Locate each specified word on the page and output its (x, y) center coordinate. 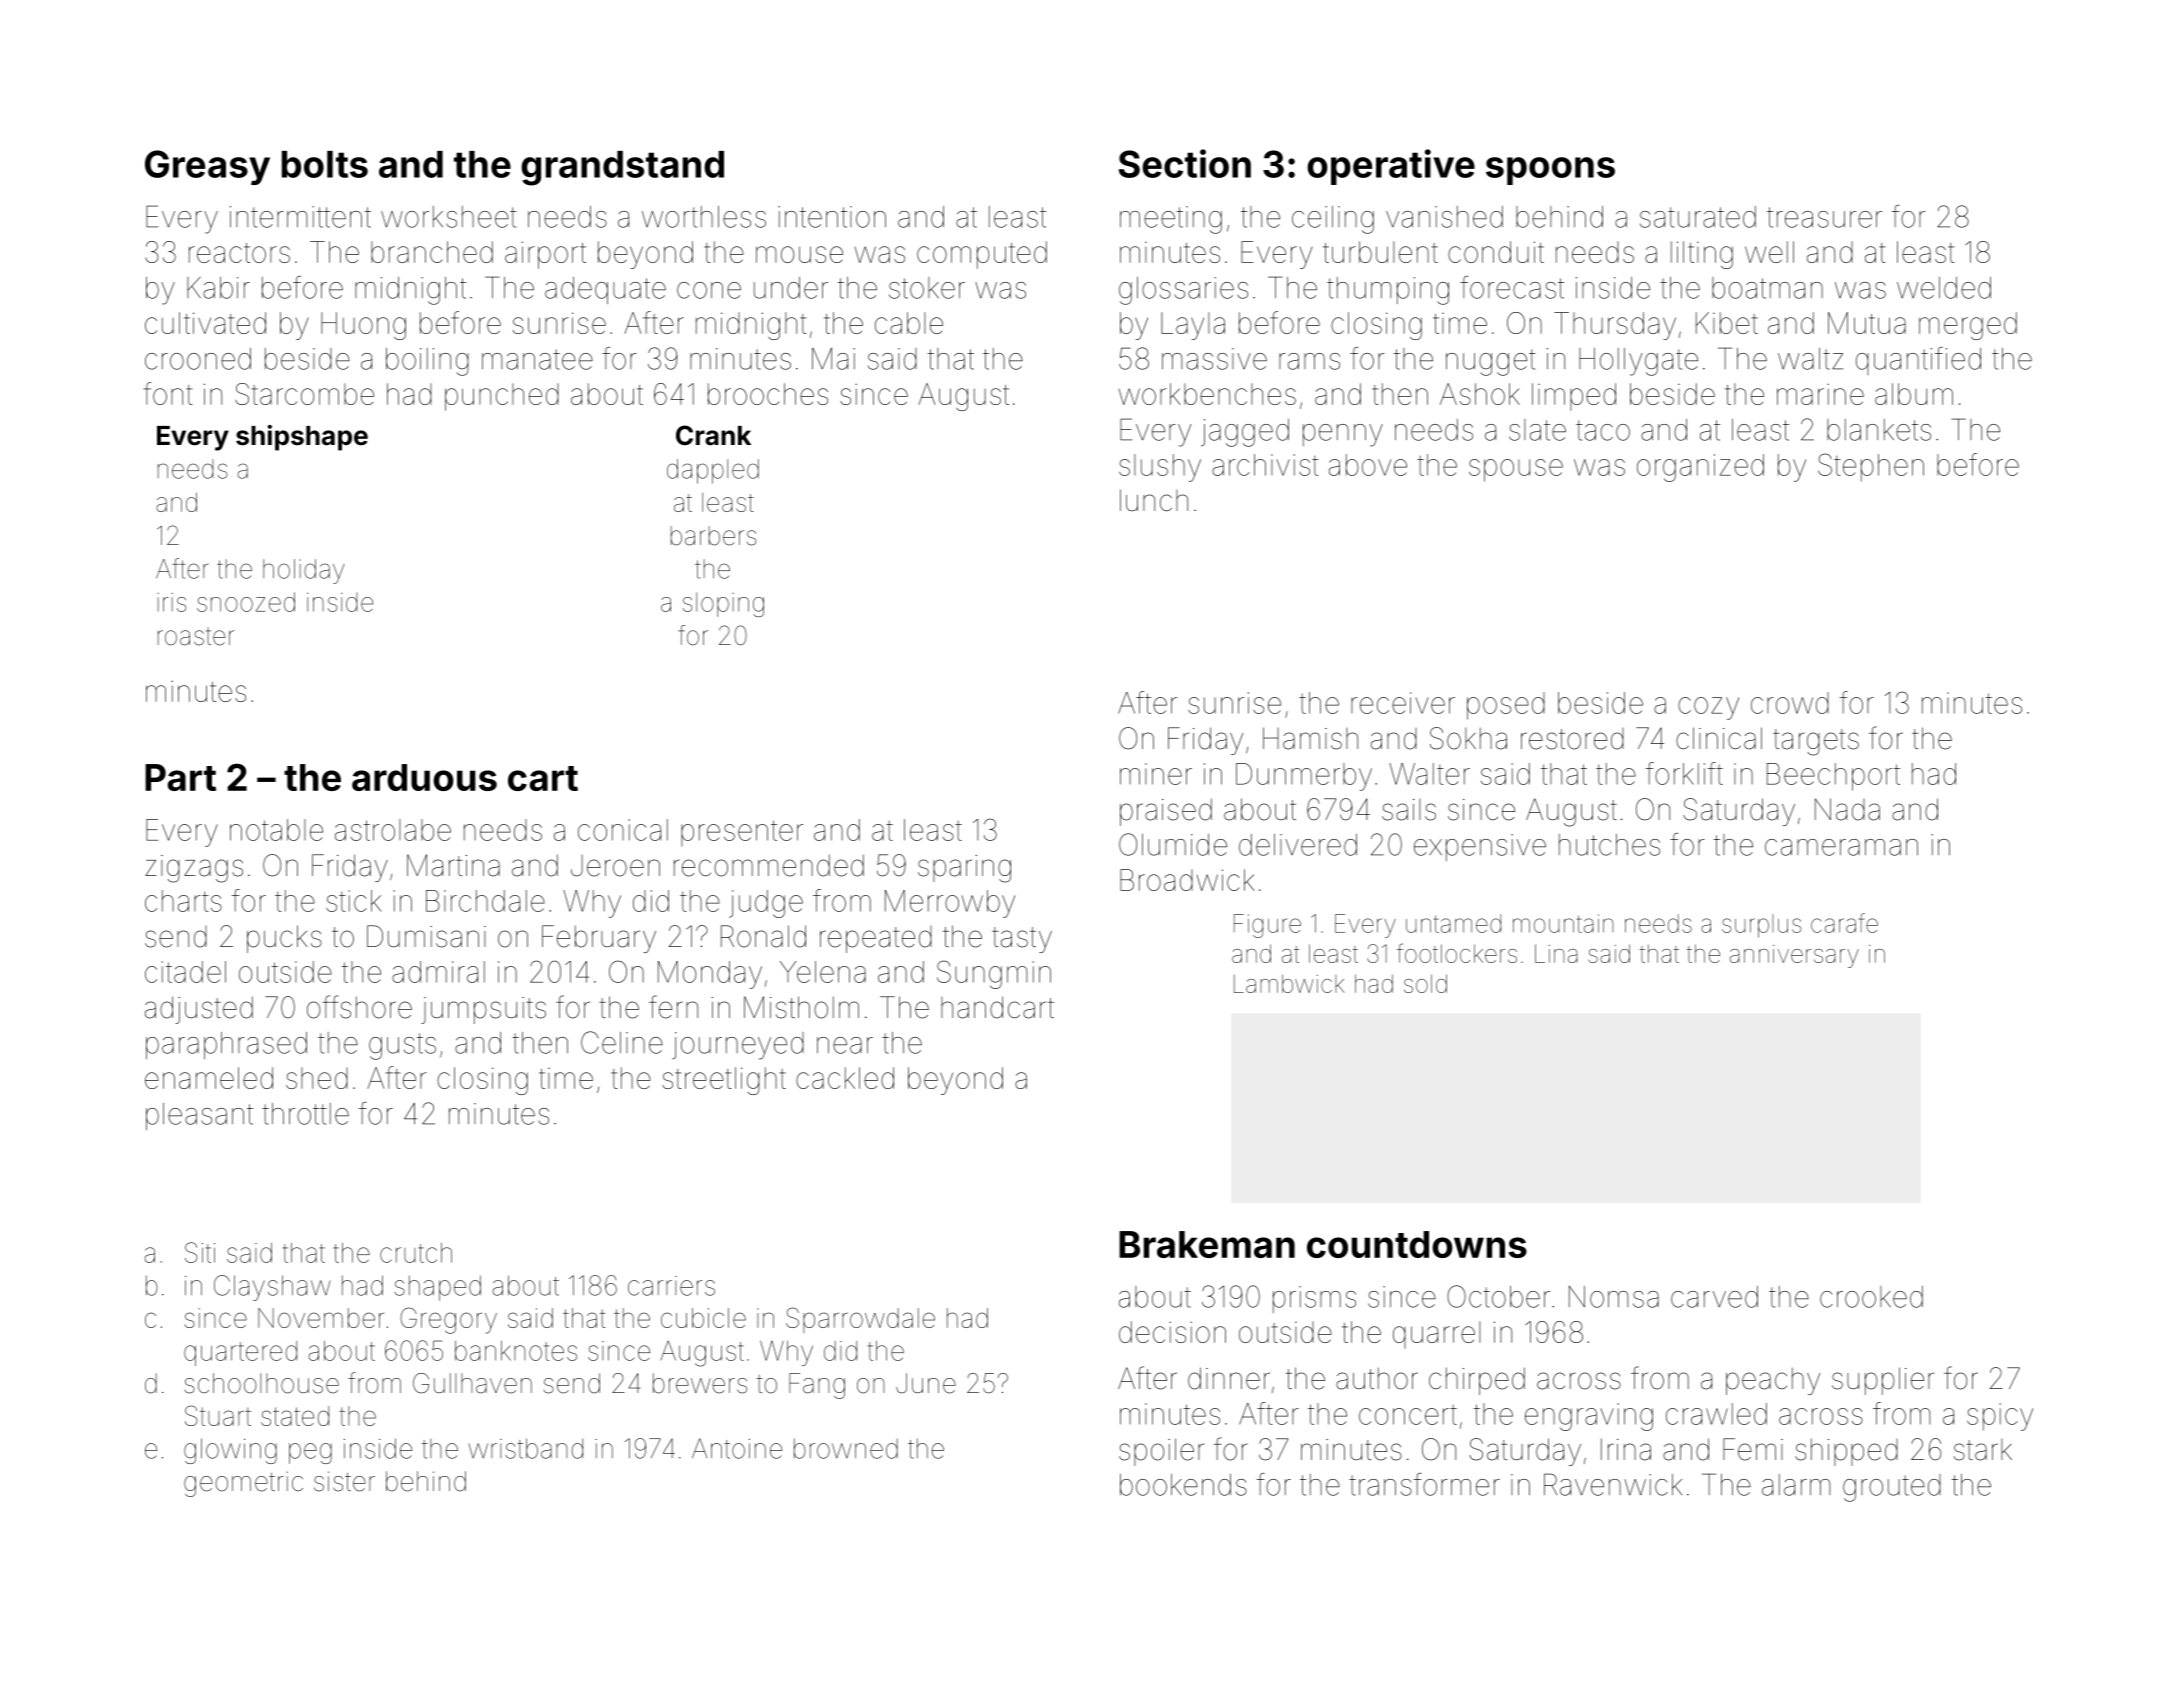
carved (1714, 1297)
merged (1968, 326)
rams (1309, 361)
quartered (240, 1353)
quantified (1918, 361)
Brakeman (1207, 1244)
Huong (363, 326)
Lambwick (1289, 983)
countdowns (1417, 1244)
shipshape (302, 438)
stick (353, 901)
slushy (1160, 468)
